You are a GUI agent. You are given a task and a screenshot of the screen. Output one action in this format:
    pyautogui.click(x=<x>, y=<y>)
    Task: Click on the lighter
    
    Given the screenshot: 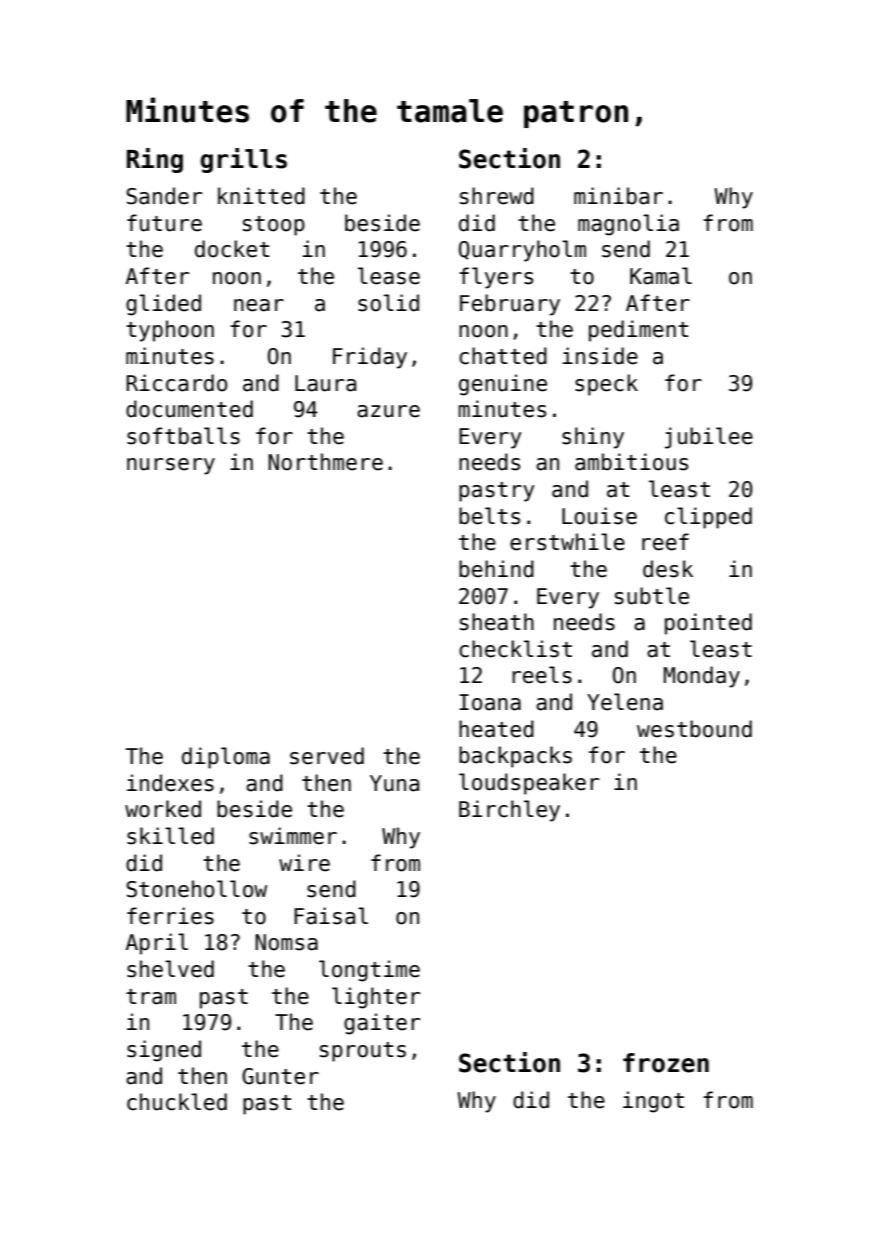 What is the action you would take?
    pyautogui.click(x=376, y=998)
